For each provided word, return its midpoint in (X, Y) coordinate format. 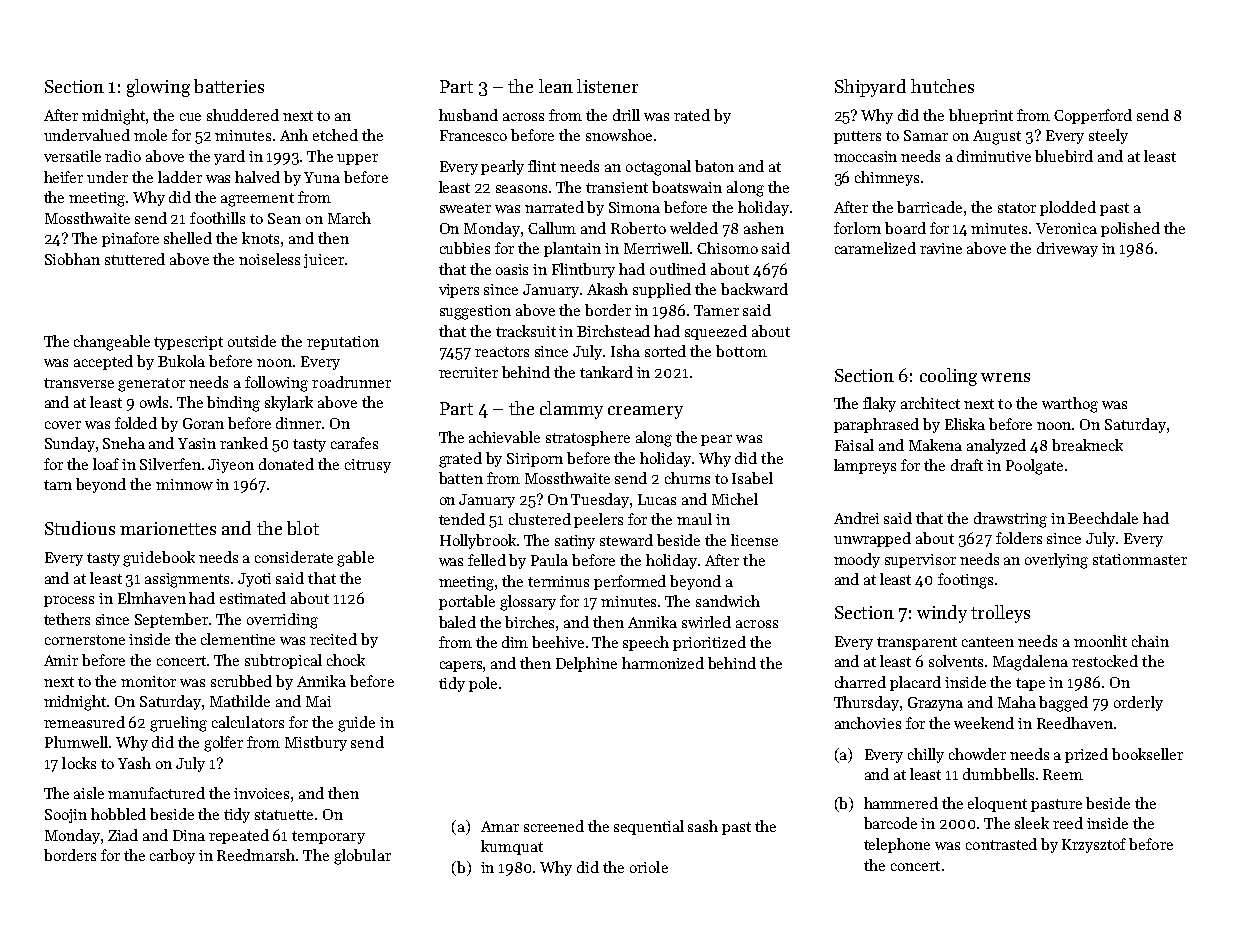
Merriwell (656, 248)
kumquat (512, 847)
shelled (188, 238)
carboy (172, 856)
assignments (187, 580)
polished (1130, 229)
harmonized (663, 663)
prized (1086, 755)
